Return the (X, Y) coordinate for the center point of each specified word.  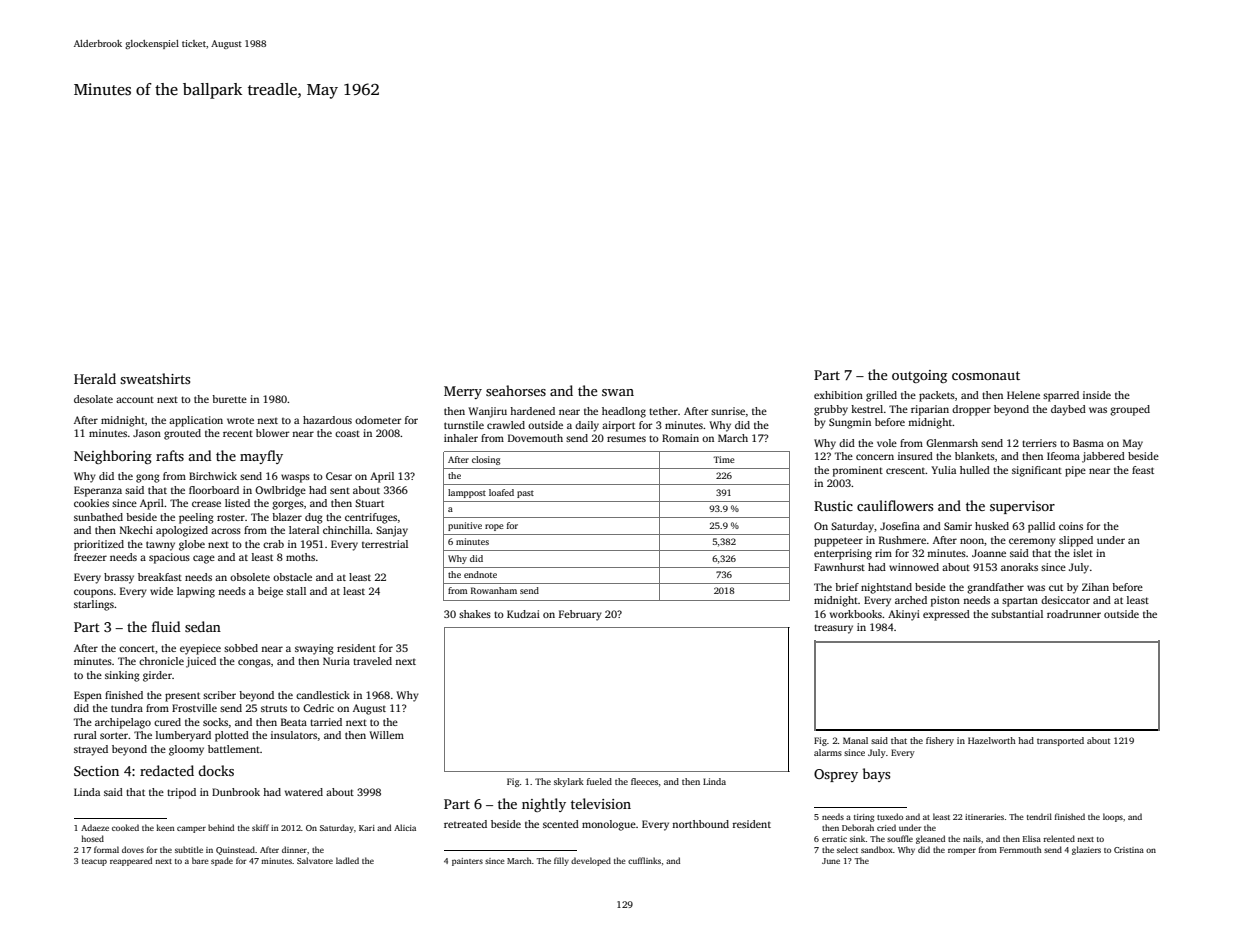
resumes (626, 439)
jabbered (1103, 457)
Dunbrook (236, 792)
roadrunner (1074, 614)
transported (1060, 741)
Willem (386, 735)
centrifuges (371, 518)
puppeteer (838, 542)
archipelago (123, 723)
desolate (93, 399)
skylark (569, 782)
